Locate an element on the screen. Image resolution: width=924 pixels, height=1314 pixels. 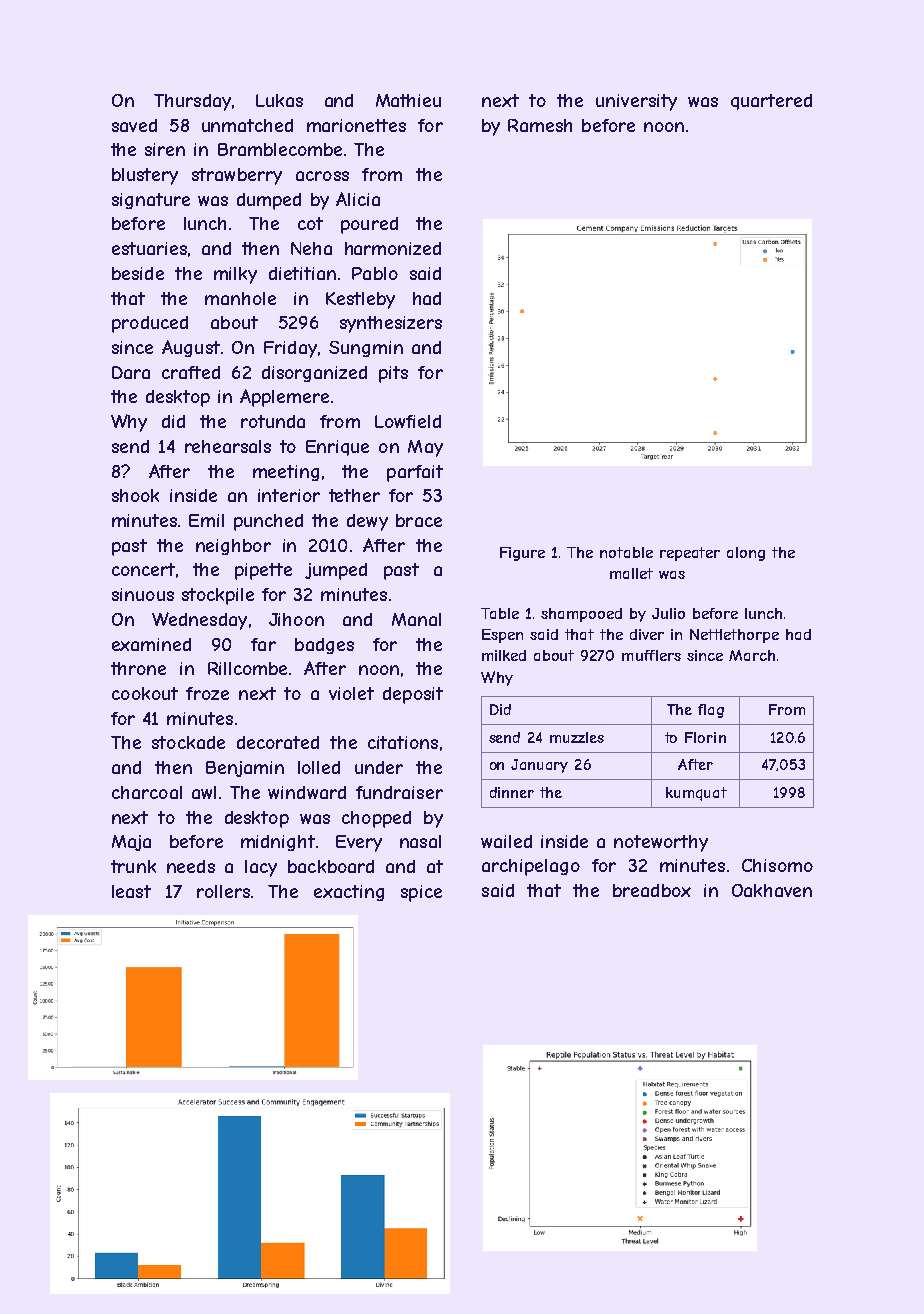
dinner is located at coordinates (512, 792).
